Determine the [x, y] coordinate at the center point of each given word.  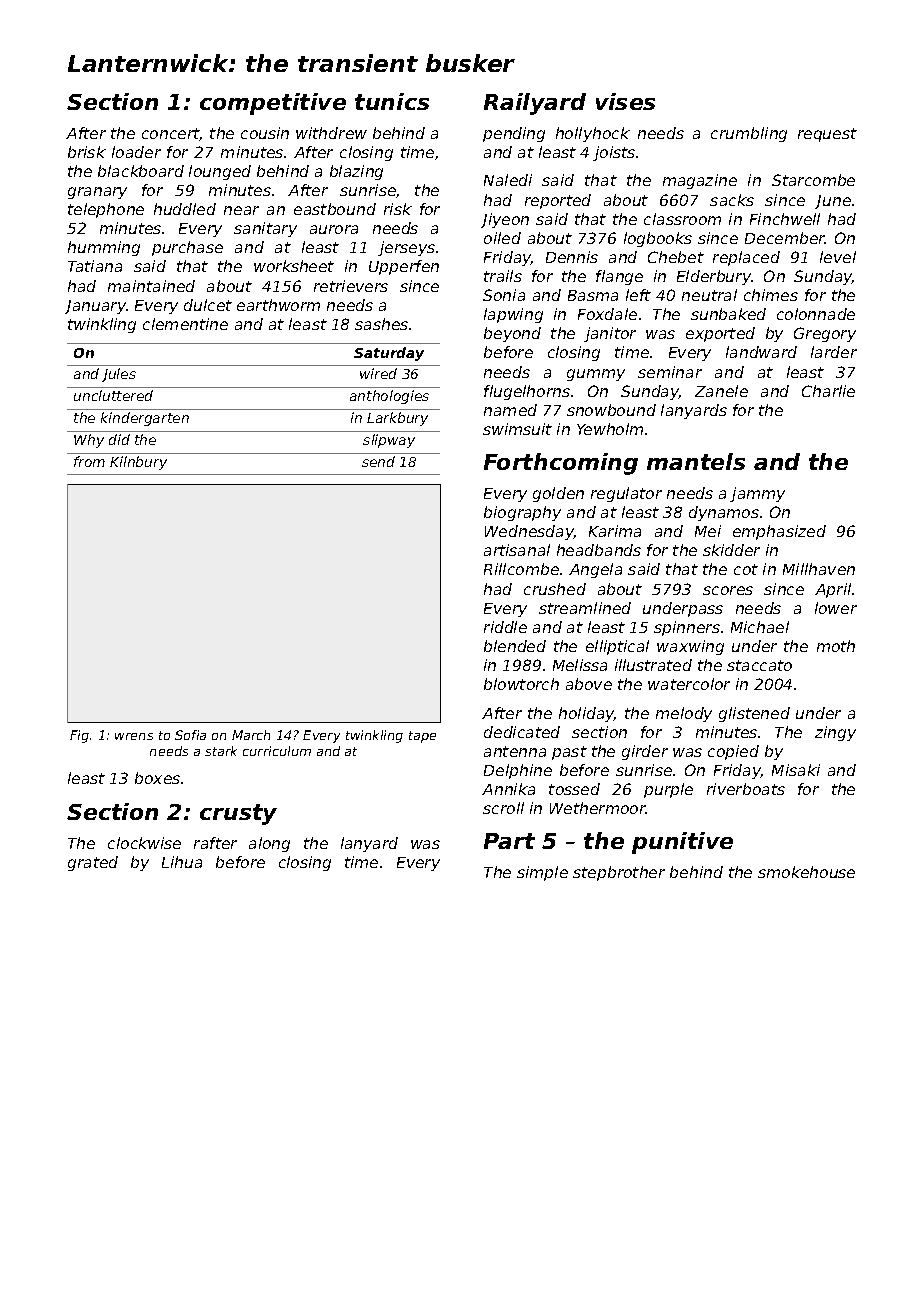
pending [514, 134]
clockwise [144, 843]
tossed [574, 789]
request [827, 135]
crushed [555, 589]
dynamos [724, 513]
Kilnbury [138, 463]
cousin [265, 133]
